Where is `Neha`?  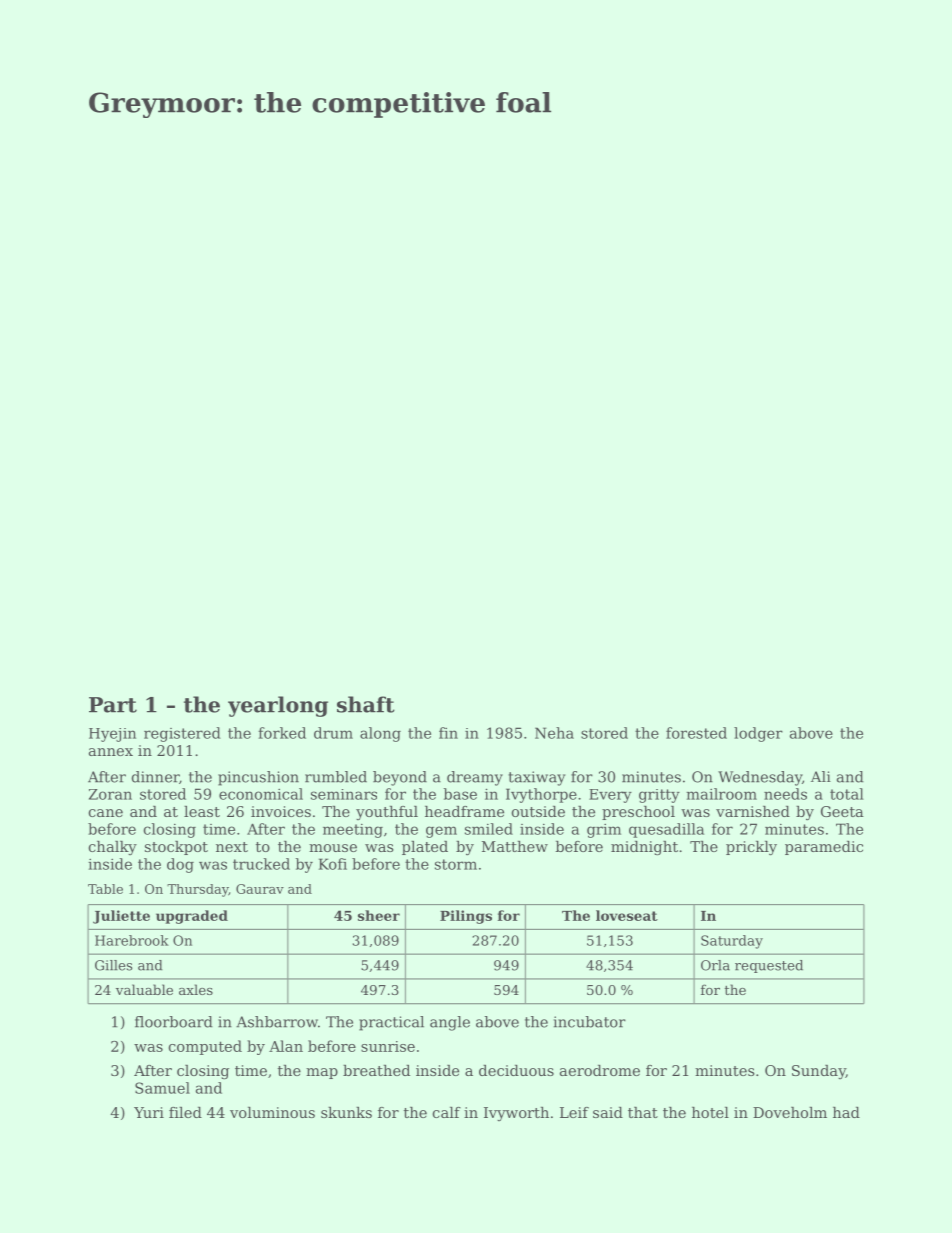
Neha is located at coordinates (554, 733).
